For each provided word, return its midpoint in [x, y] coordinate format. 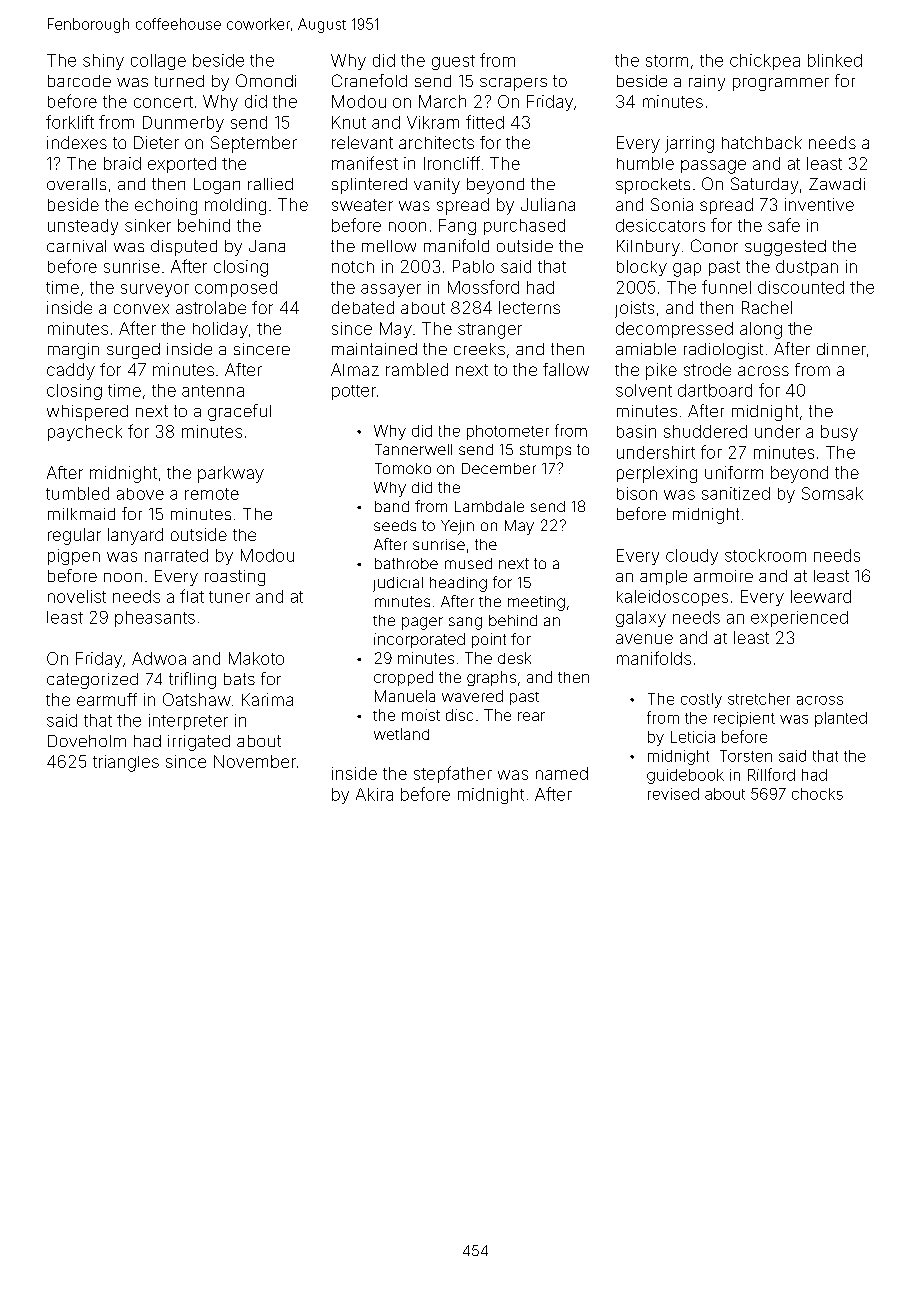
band [392, 506]
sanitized [736, 493]
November [255, 761]
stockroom [765, 555]
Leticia [693, 737]
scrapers [513, 84]
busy [839, 433]
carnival [76, 246]
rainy [707, 83]
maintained [374, 349]
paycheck [85, 433]
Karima [267, 699]
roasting [235, 578]
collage [158, 62]
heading [458, 584]
